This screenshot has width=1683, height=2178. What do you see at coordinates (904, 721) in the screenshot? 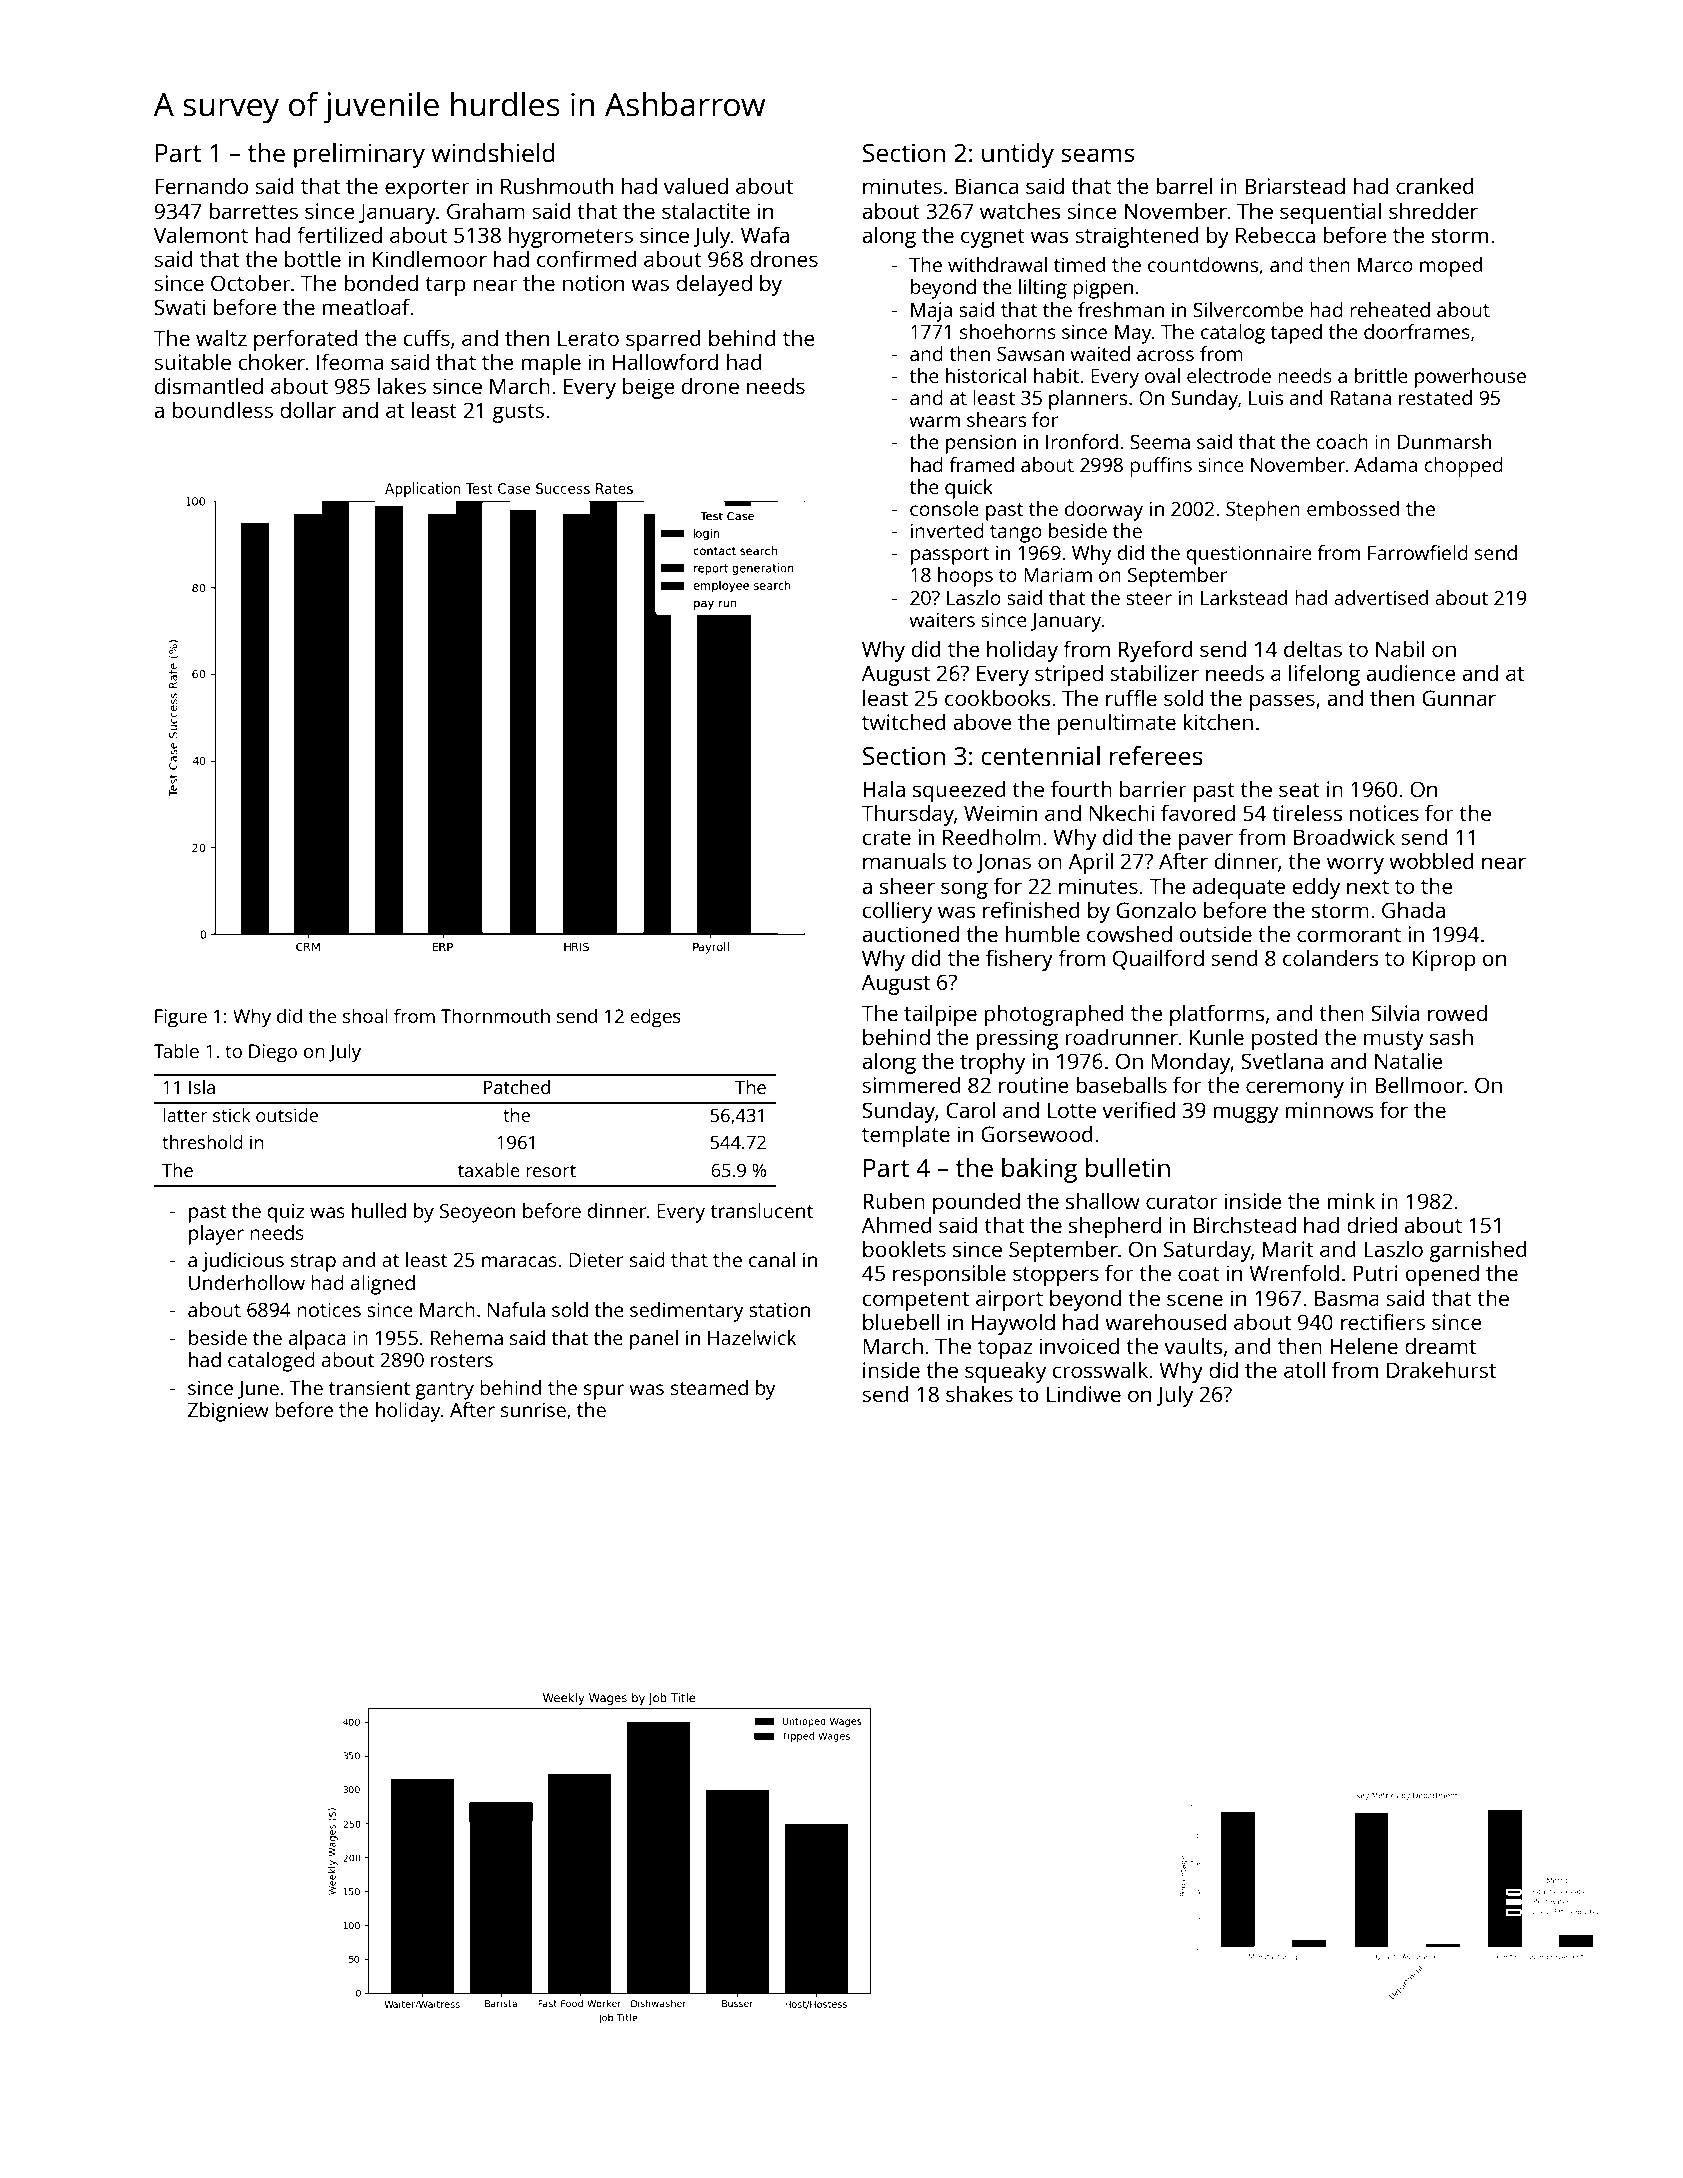
I see `twitched` at bounding box center [904, 721].
